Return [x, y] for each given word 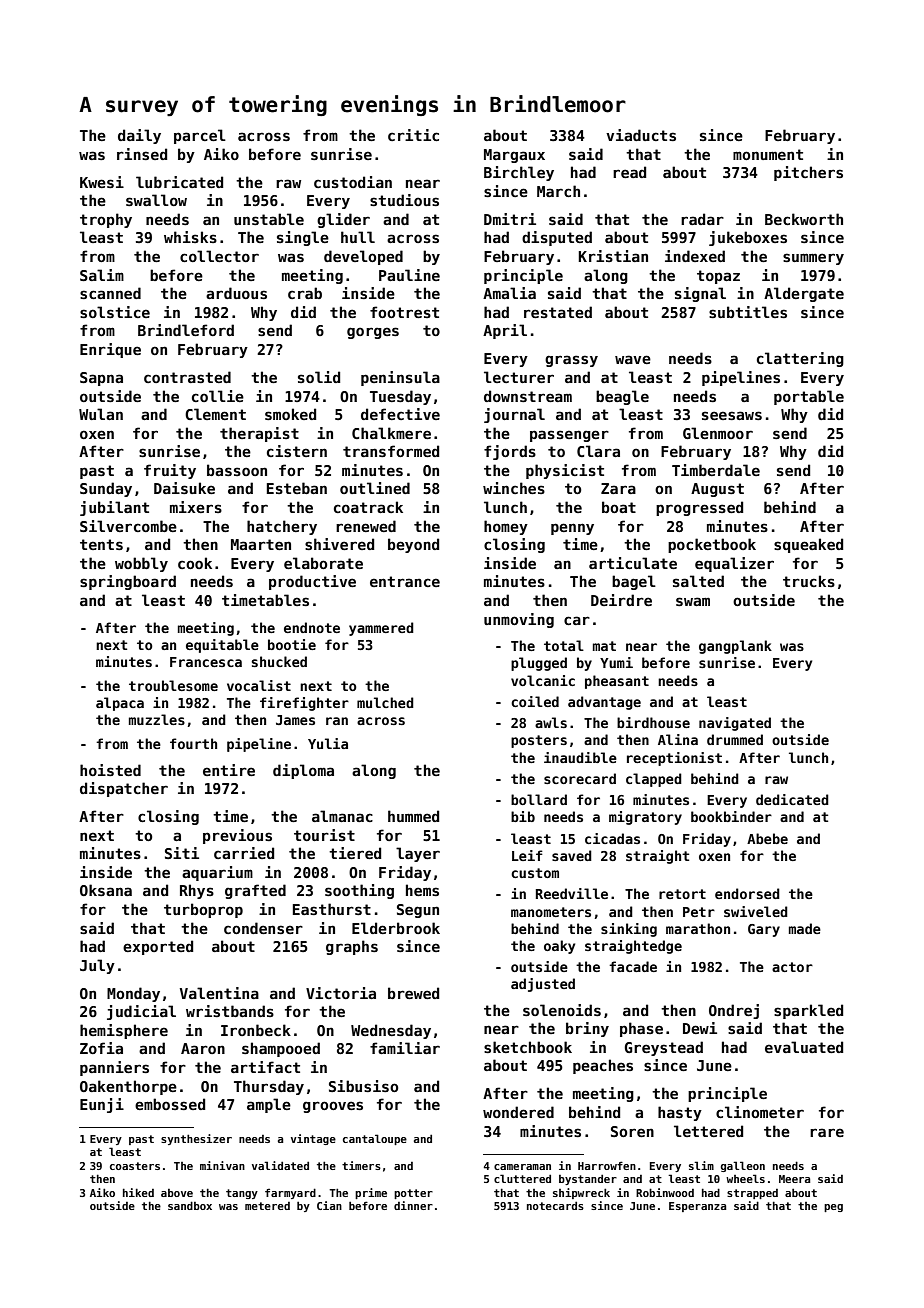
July [97, 966]
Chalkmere [391, 433]
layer [418, 854]
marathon [698, 928]
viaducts [641, 135]
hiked [138, 1192]
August [717, 490]
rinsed [142, 154]
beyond [413, 545]
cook [195, 563]
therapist [259, 434]
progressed [699, 508]
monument [768, 154]
